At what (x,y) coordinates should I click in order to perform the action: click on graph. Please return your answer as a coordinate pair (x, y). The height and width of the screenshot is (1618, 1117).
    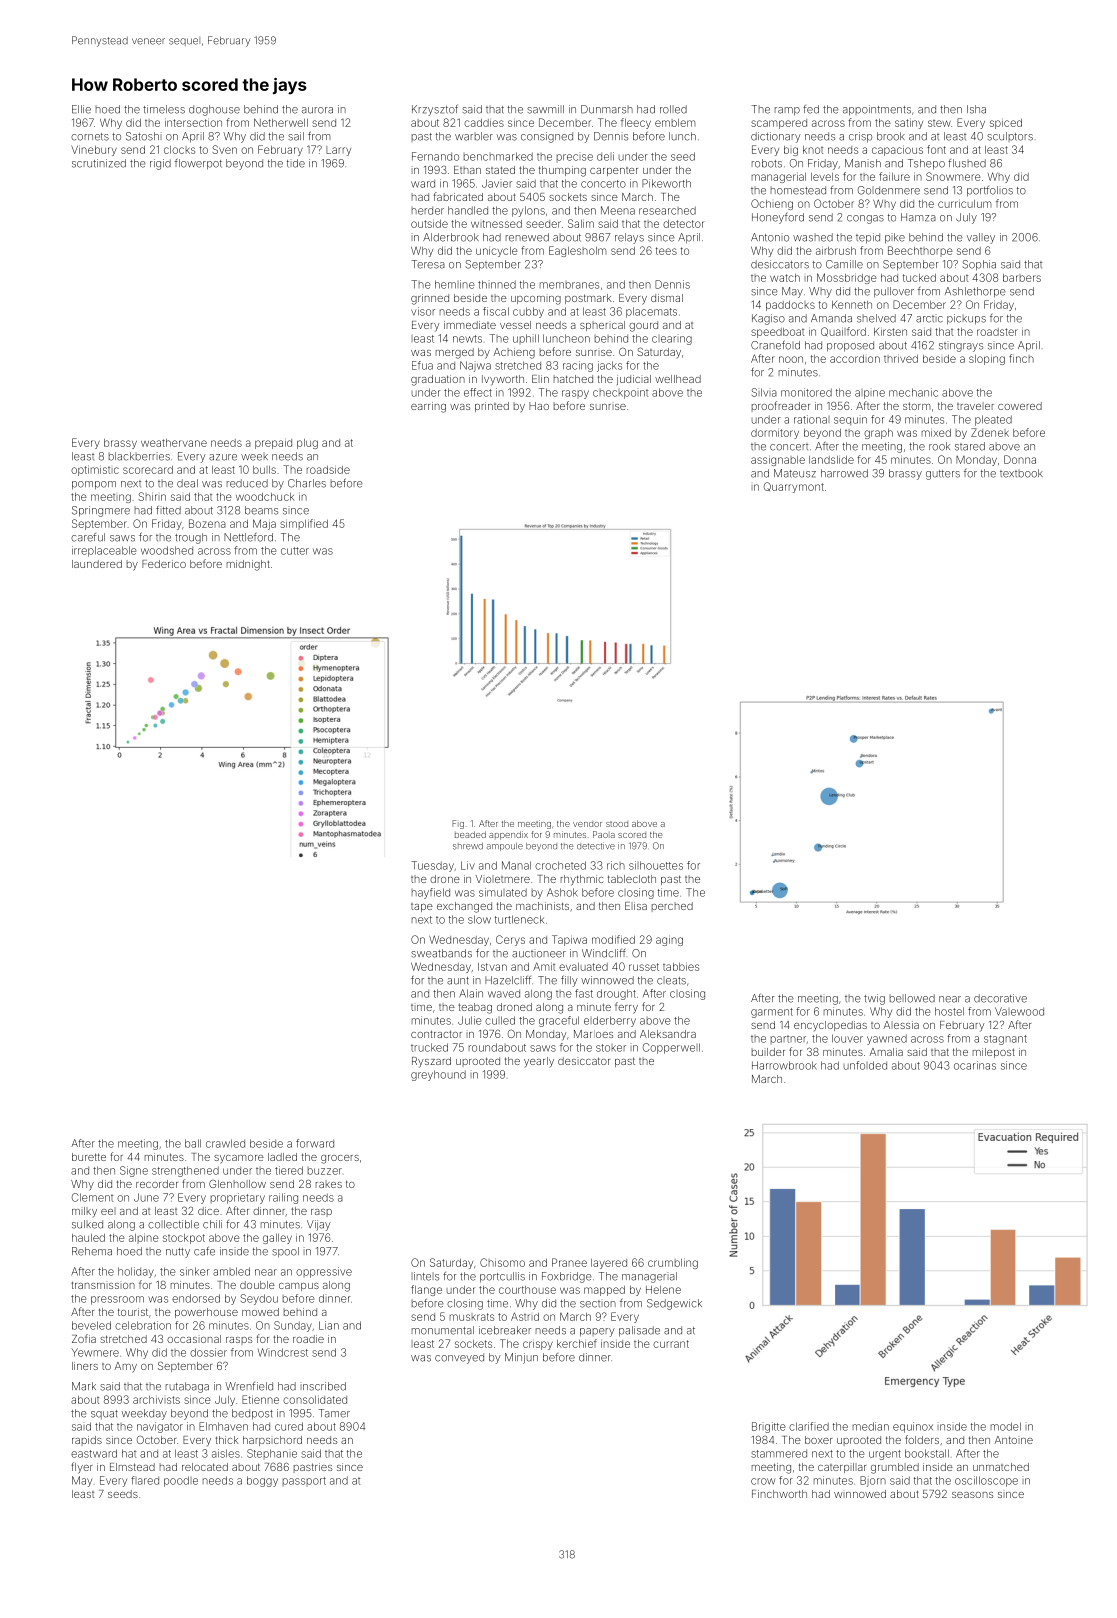
    Looking at the image, I should click on (878, 434).
